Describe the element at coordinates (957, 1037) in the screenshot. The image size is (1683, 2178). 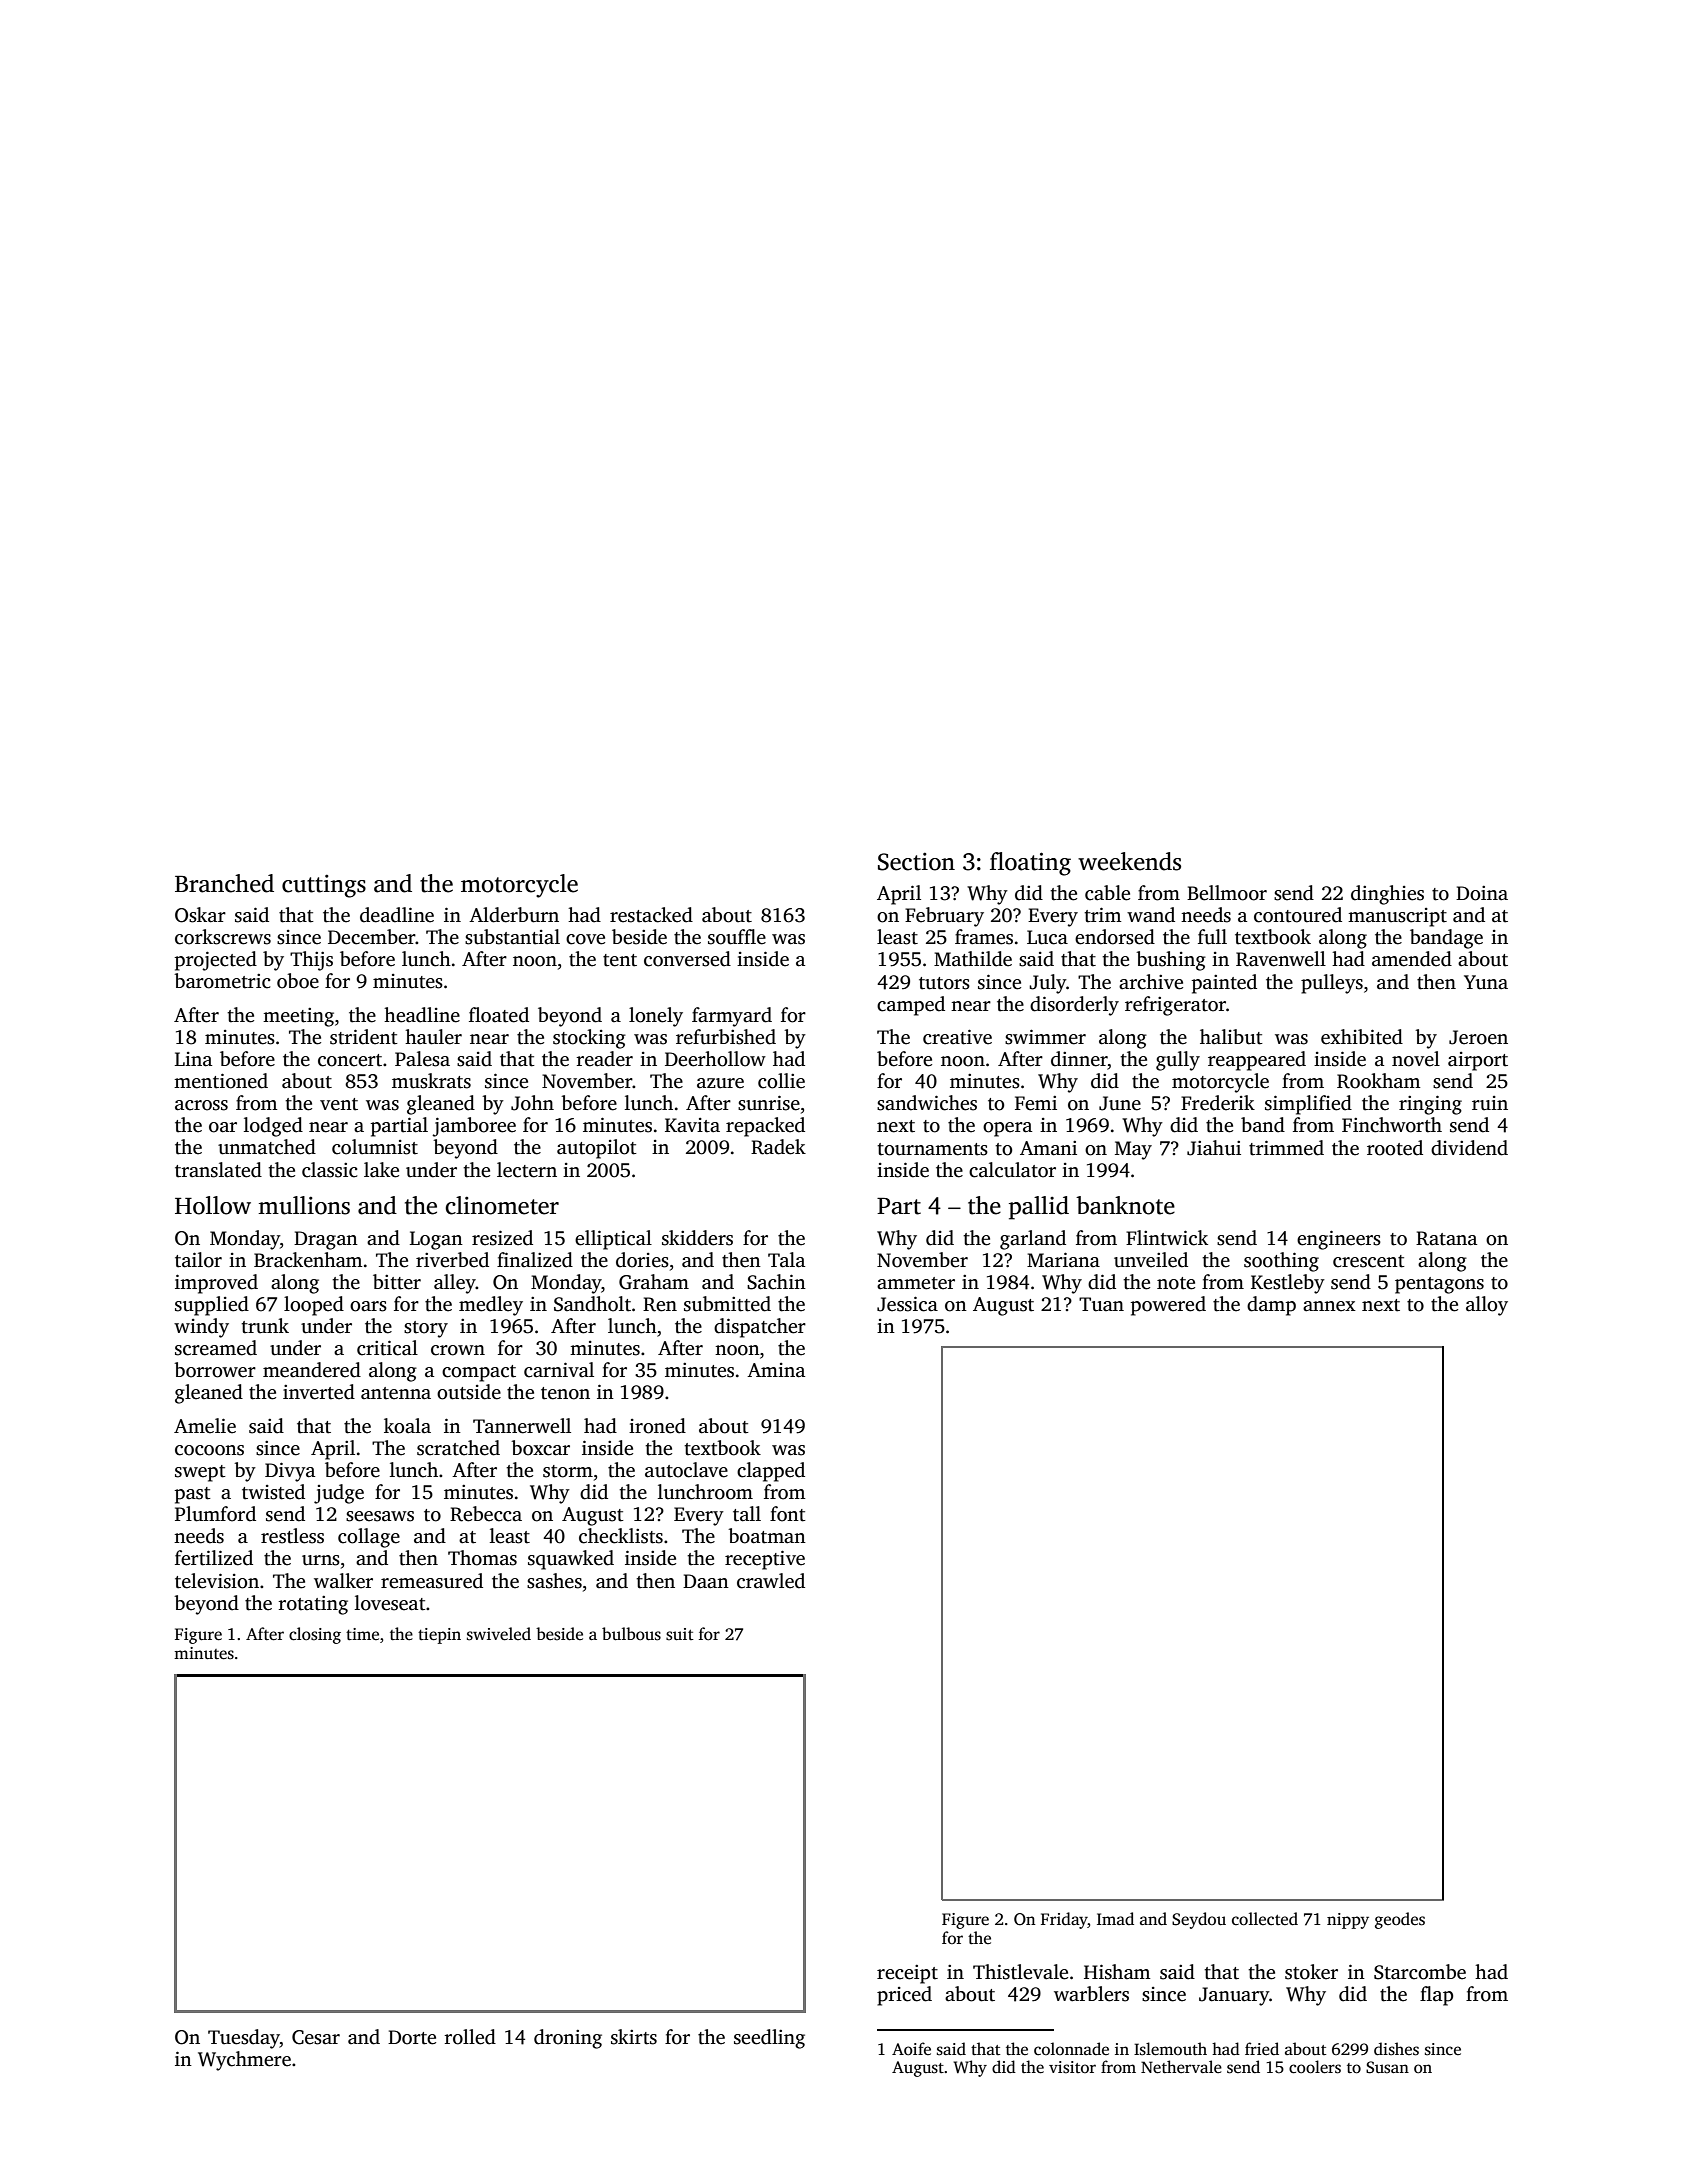
I see `creative` at that location.
